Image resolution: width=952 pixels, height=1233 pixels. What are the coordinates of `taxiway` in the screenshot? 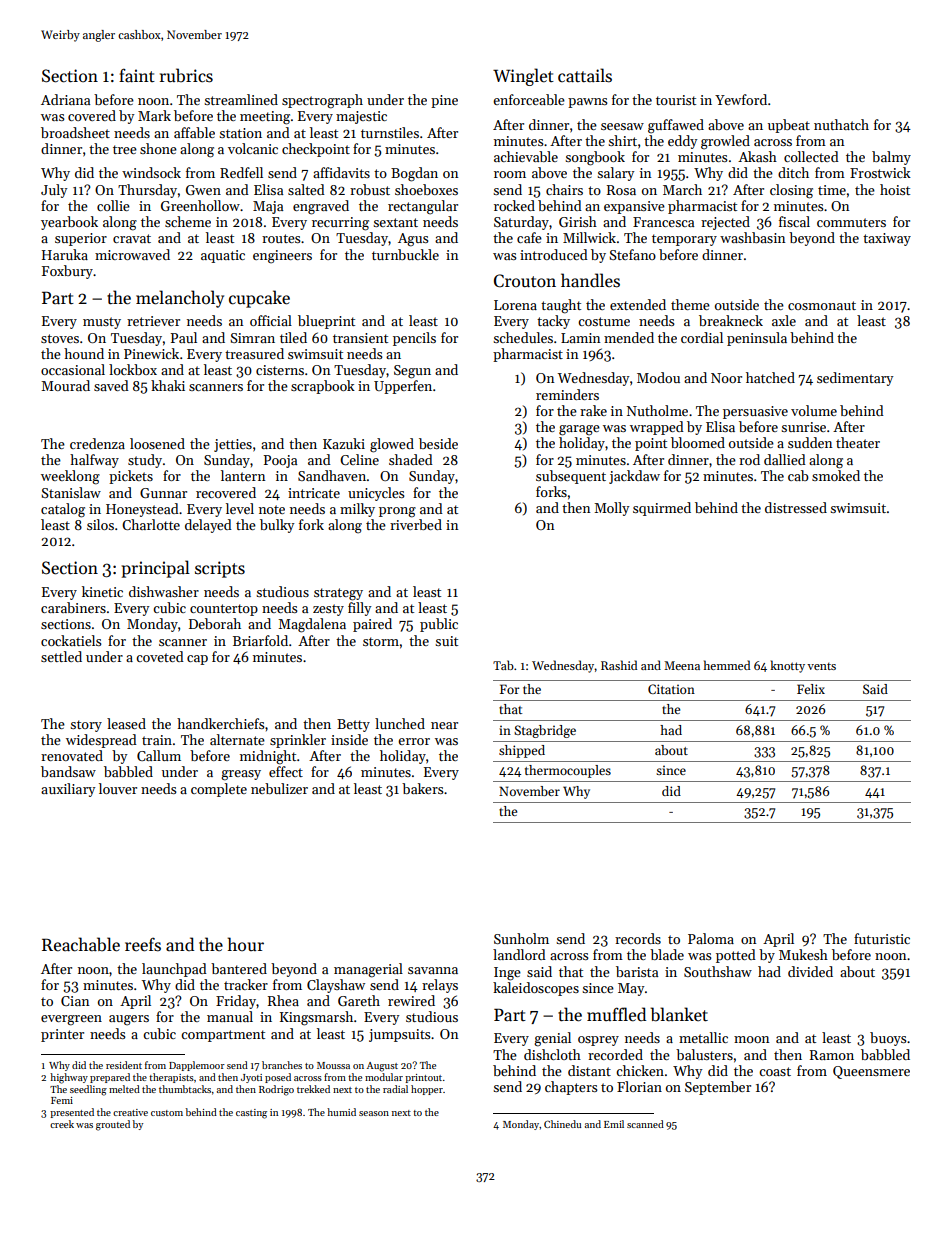 It's located at (887, 239).
